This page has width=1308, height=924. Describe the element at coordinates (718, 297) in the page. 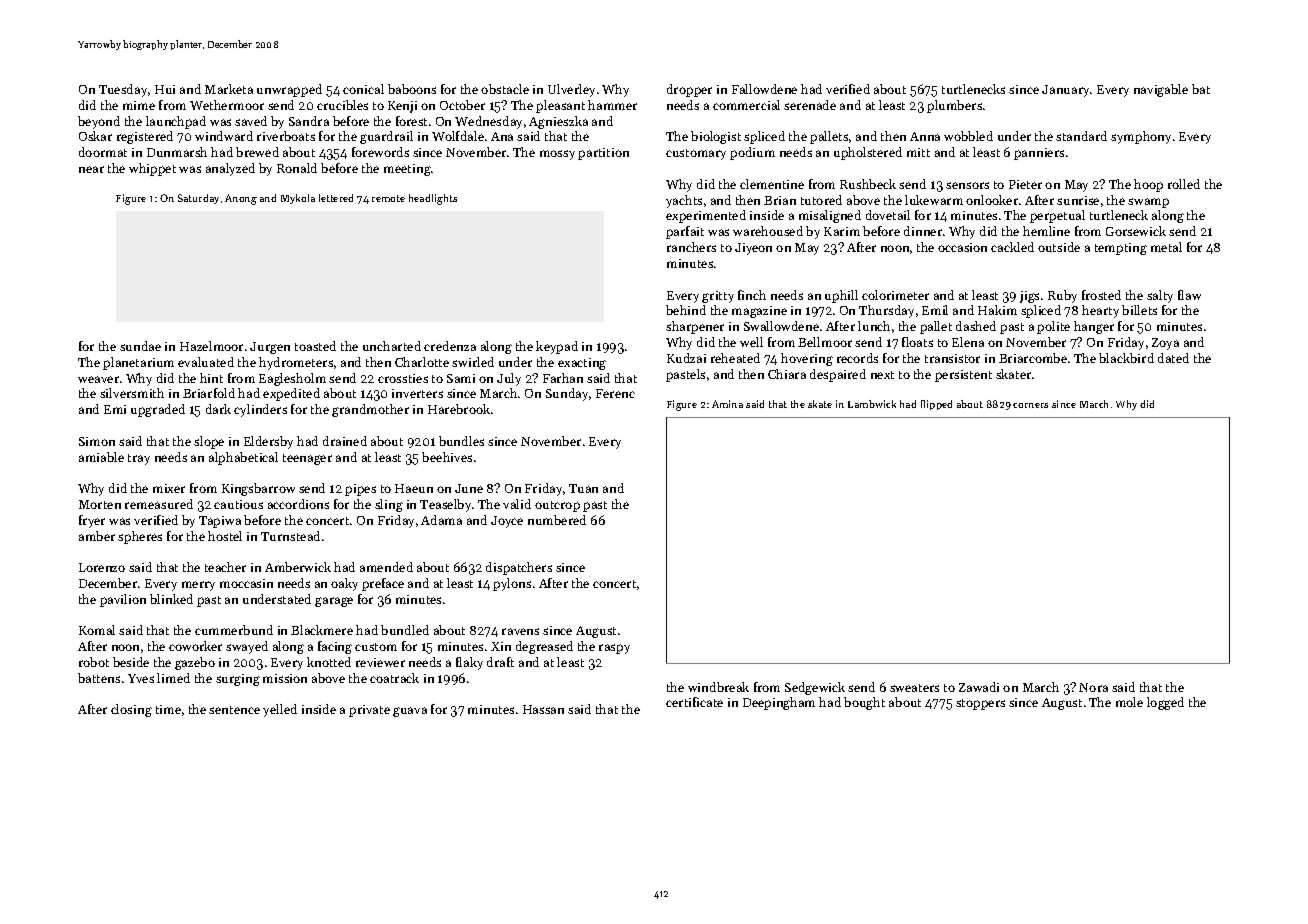

I see `gritty` at that location.
